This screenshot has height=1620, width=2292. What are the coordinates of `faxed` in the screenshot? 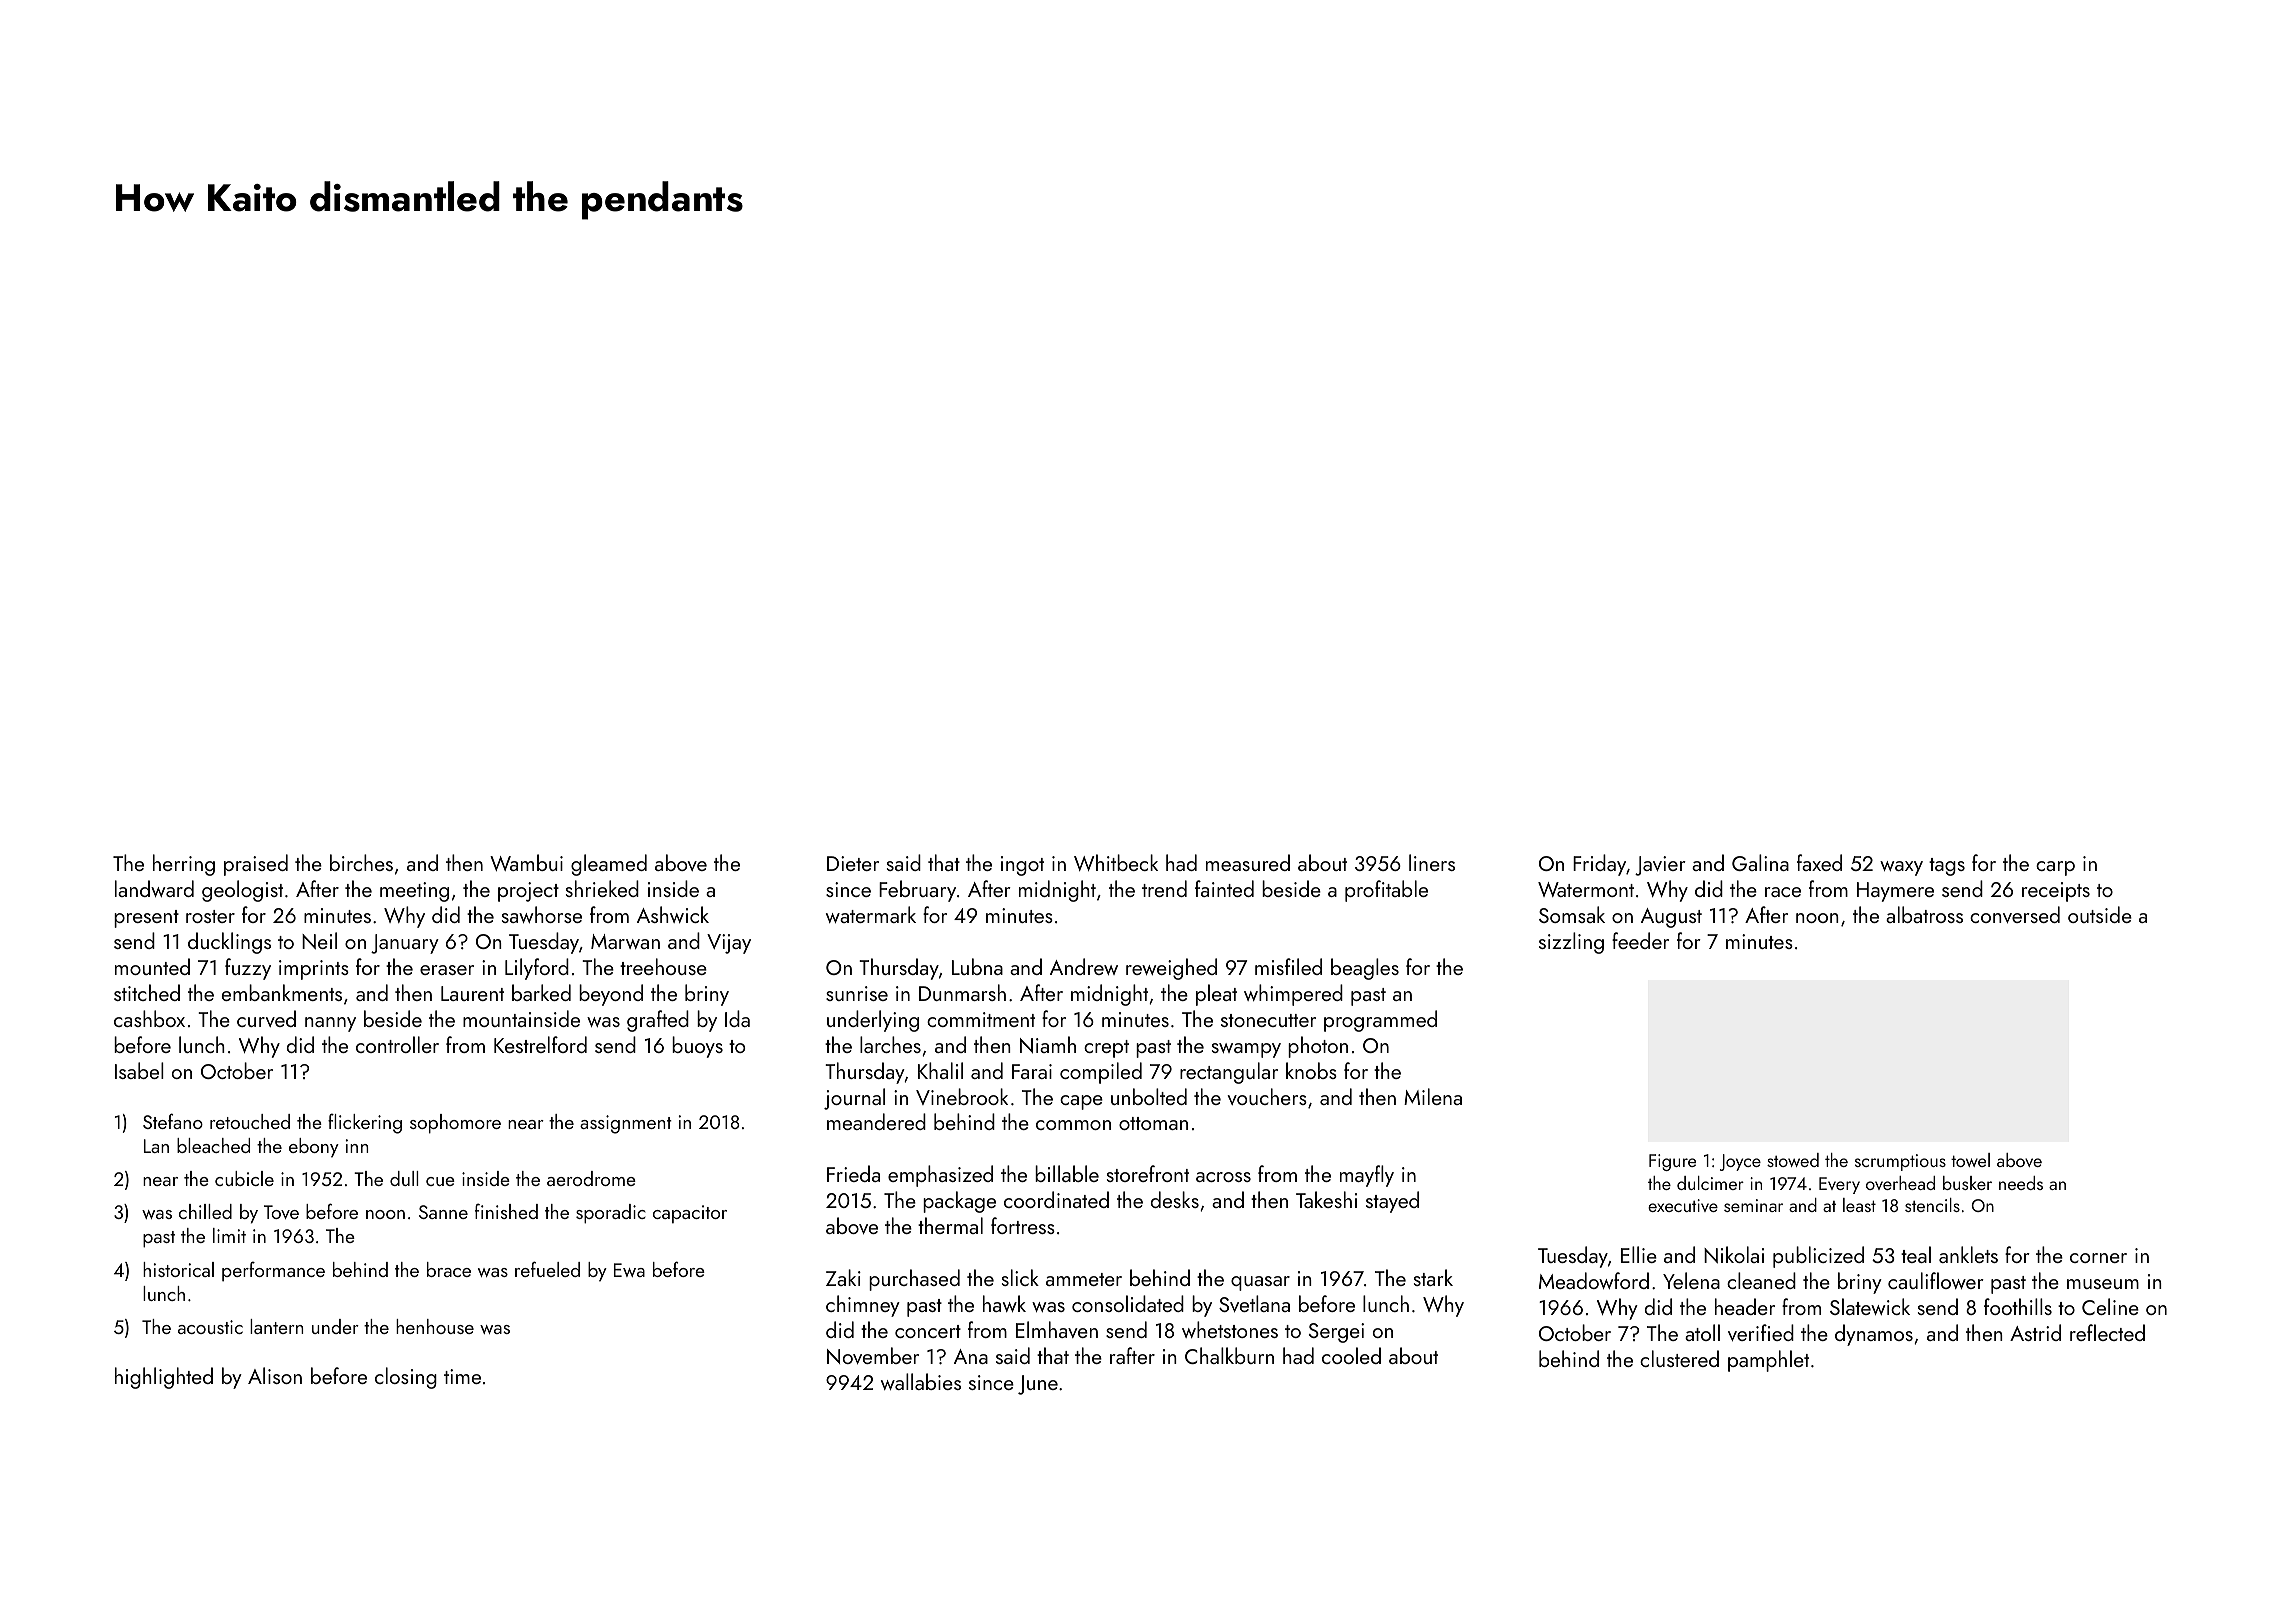 It's located at (1819, 862).
